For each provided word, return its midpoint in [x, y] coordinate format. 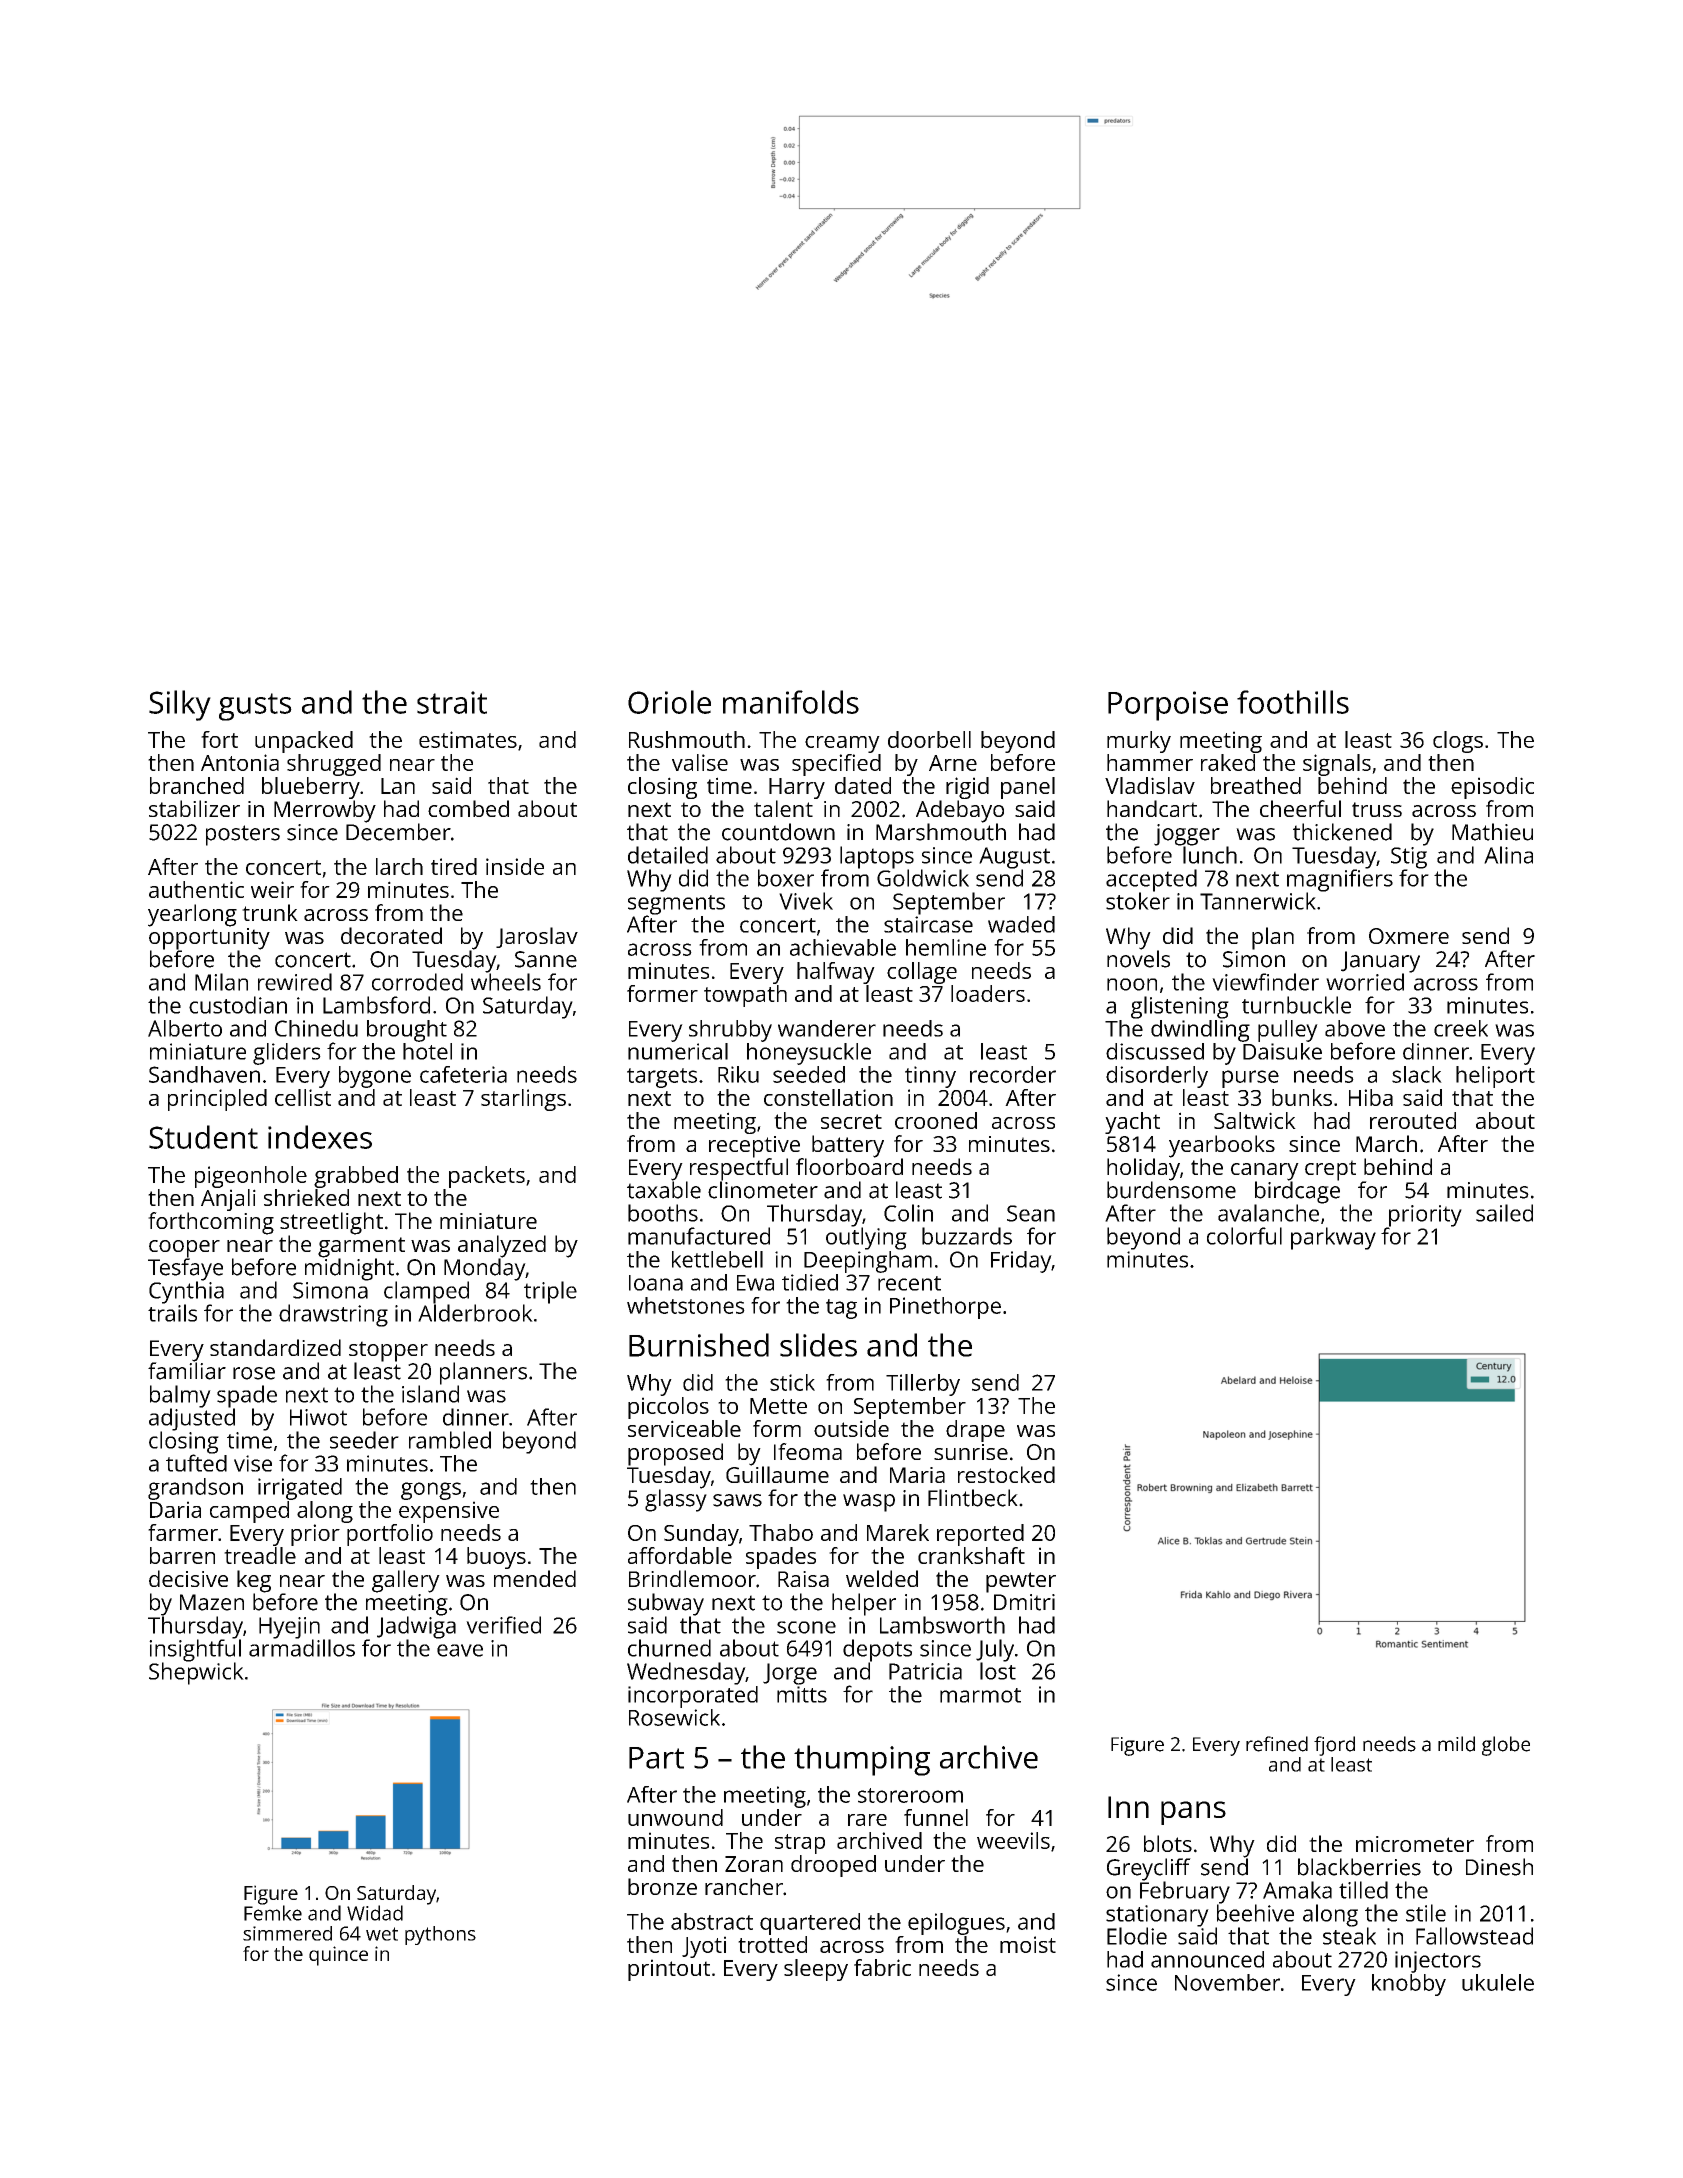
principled [217, 1100]
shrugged [334, 765]
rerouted [1413, 1120]
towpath [745, 996]
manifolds [791, 702]
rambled [450, 1440]
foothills [1293, 702]
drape [975, 1431]
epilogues [956, 1924]
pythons [440, 1935]
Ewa [755, 1283]
